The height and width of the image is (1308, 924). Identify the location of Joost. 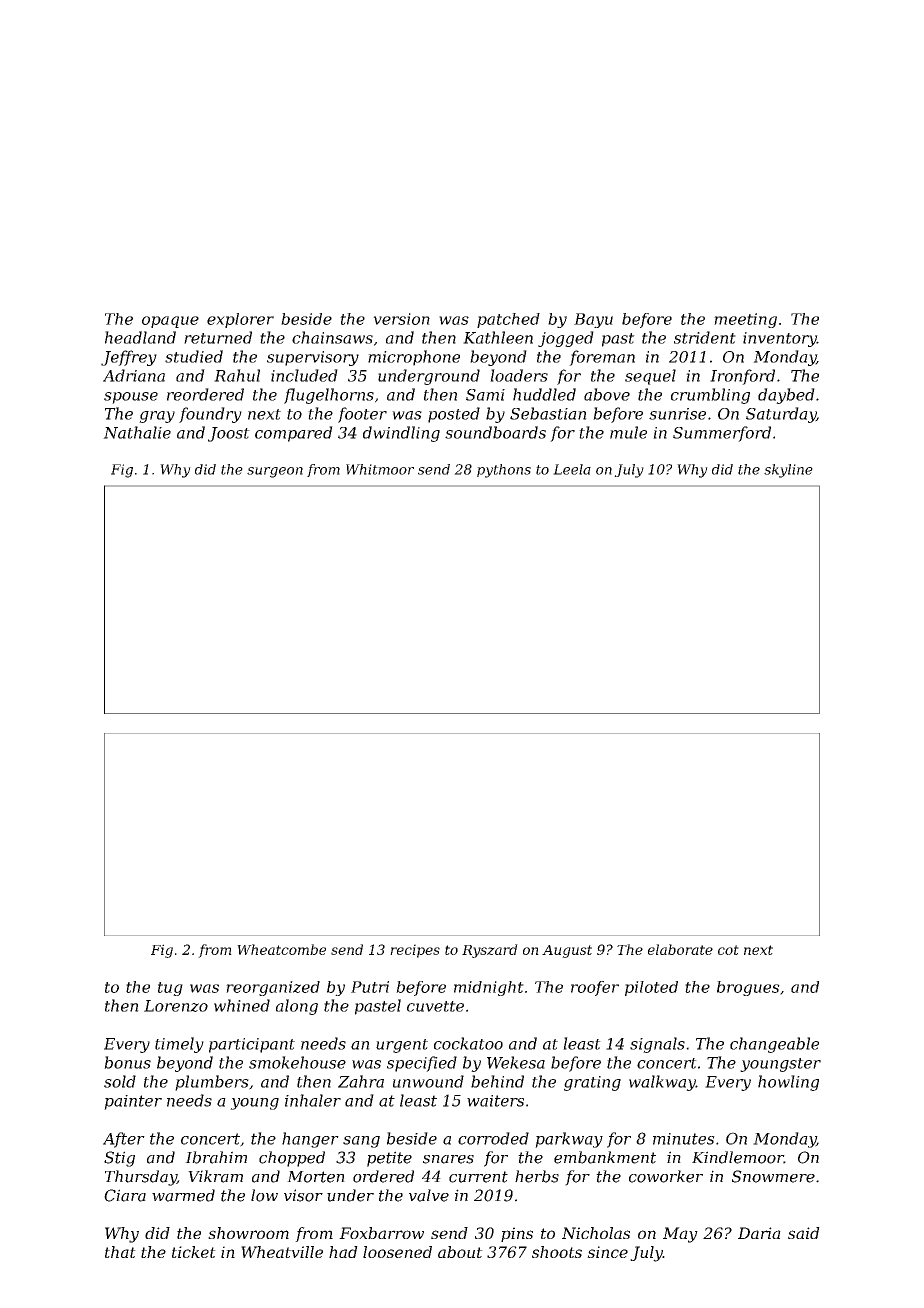
(229, 434).
